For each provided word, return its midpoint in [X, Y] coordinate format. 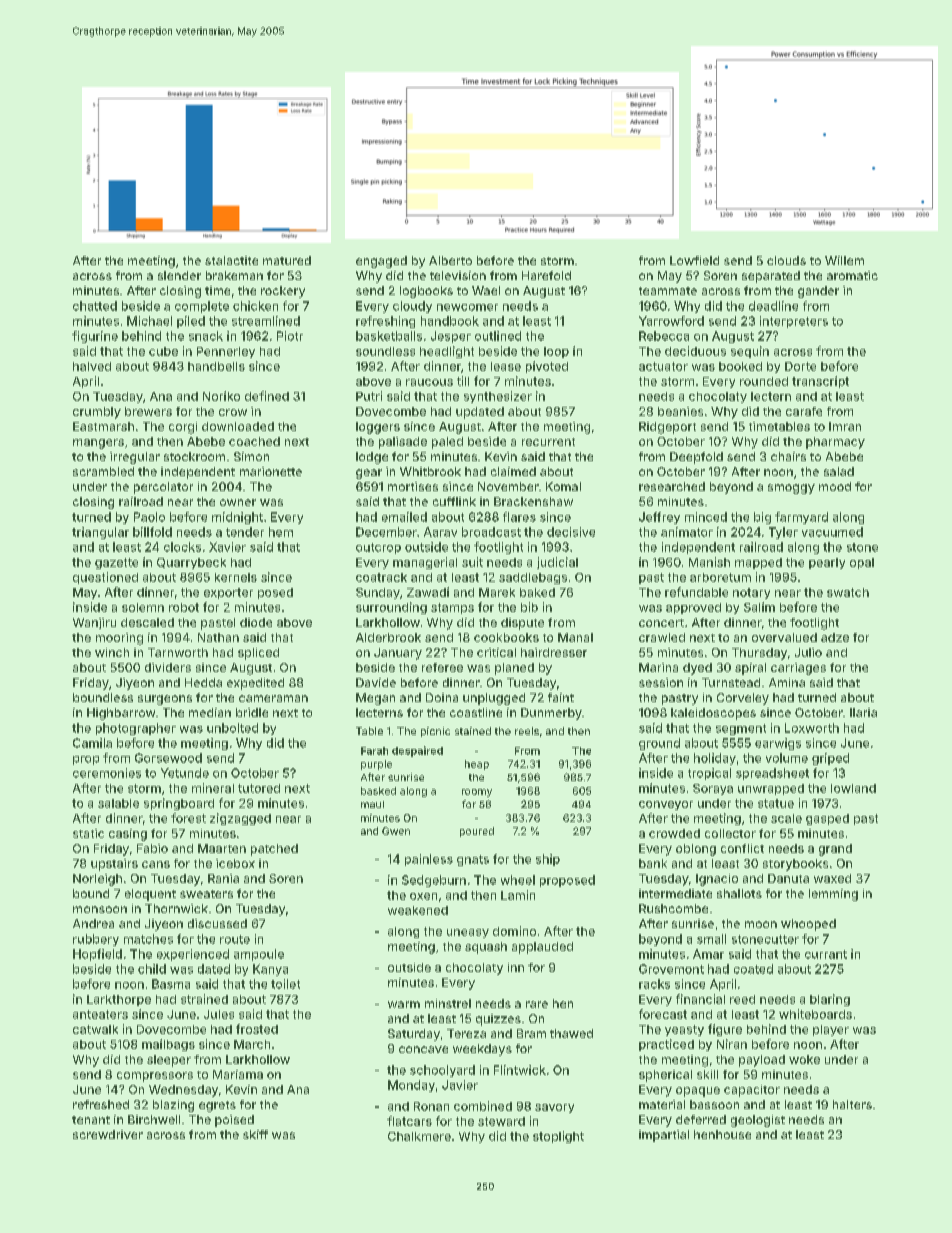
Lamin [518, 895]
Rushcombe [673, 908]
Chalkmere [419, 1136]
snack [206, 336]
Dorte [800, 366]
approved [693, 608]
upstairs [114, 865]
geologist [758, 1121]
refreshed [101, 1104]
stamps [452, 608]
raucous [429, 382]
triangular [100, 533]
